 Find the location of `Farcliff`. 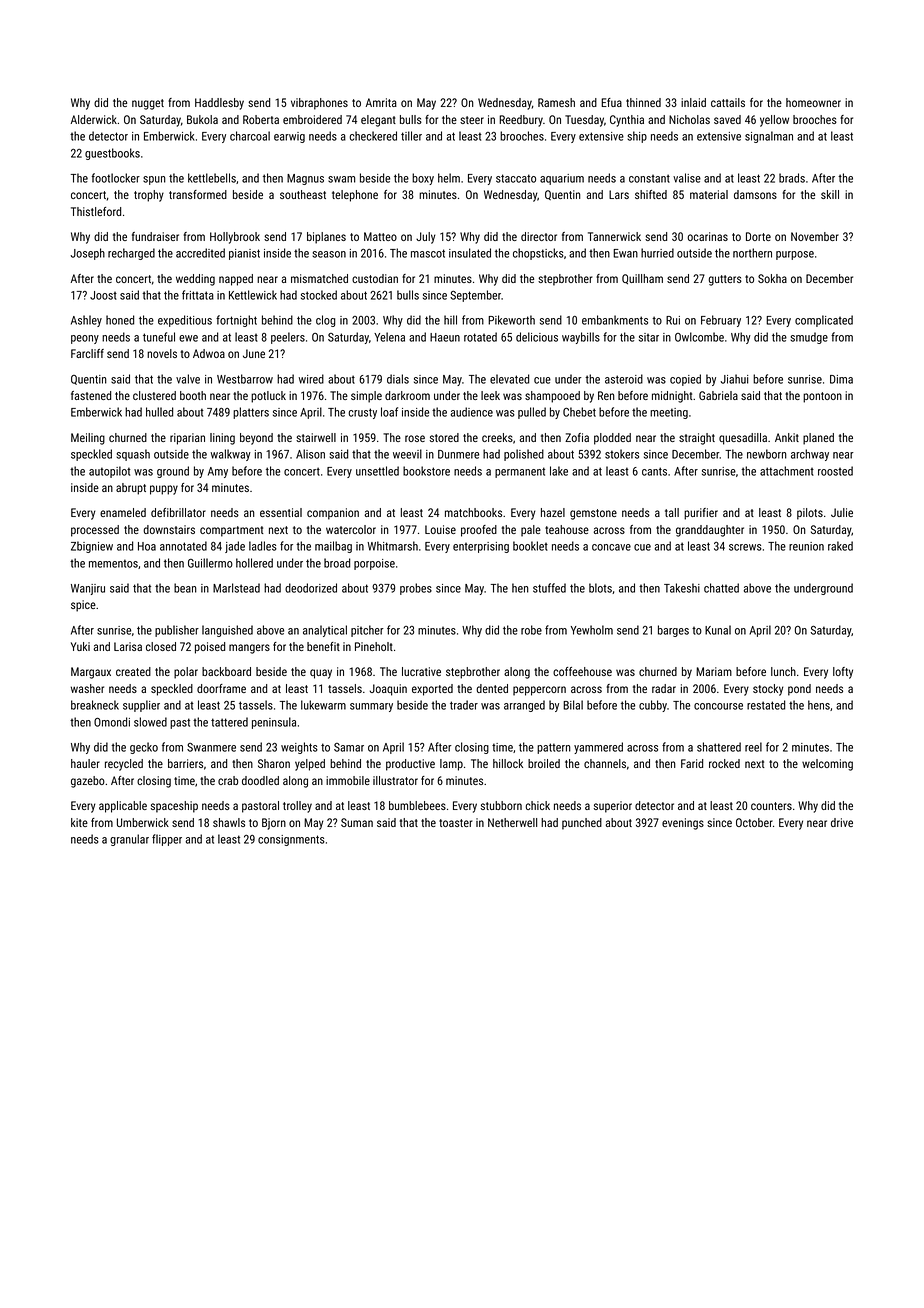

Farcliff is located at coordinates (87, 353).
